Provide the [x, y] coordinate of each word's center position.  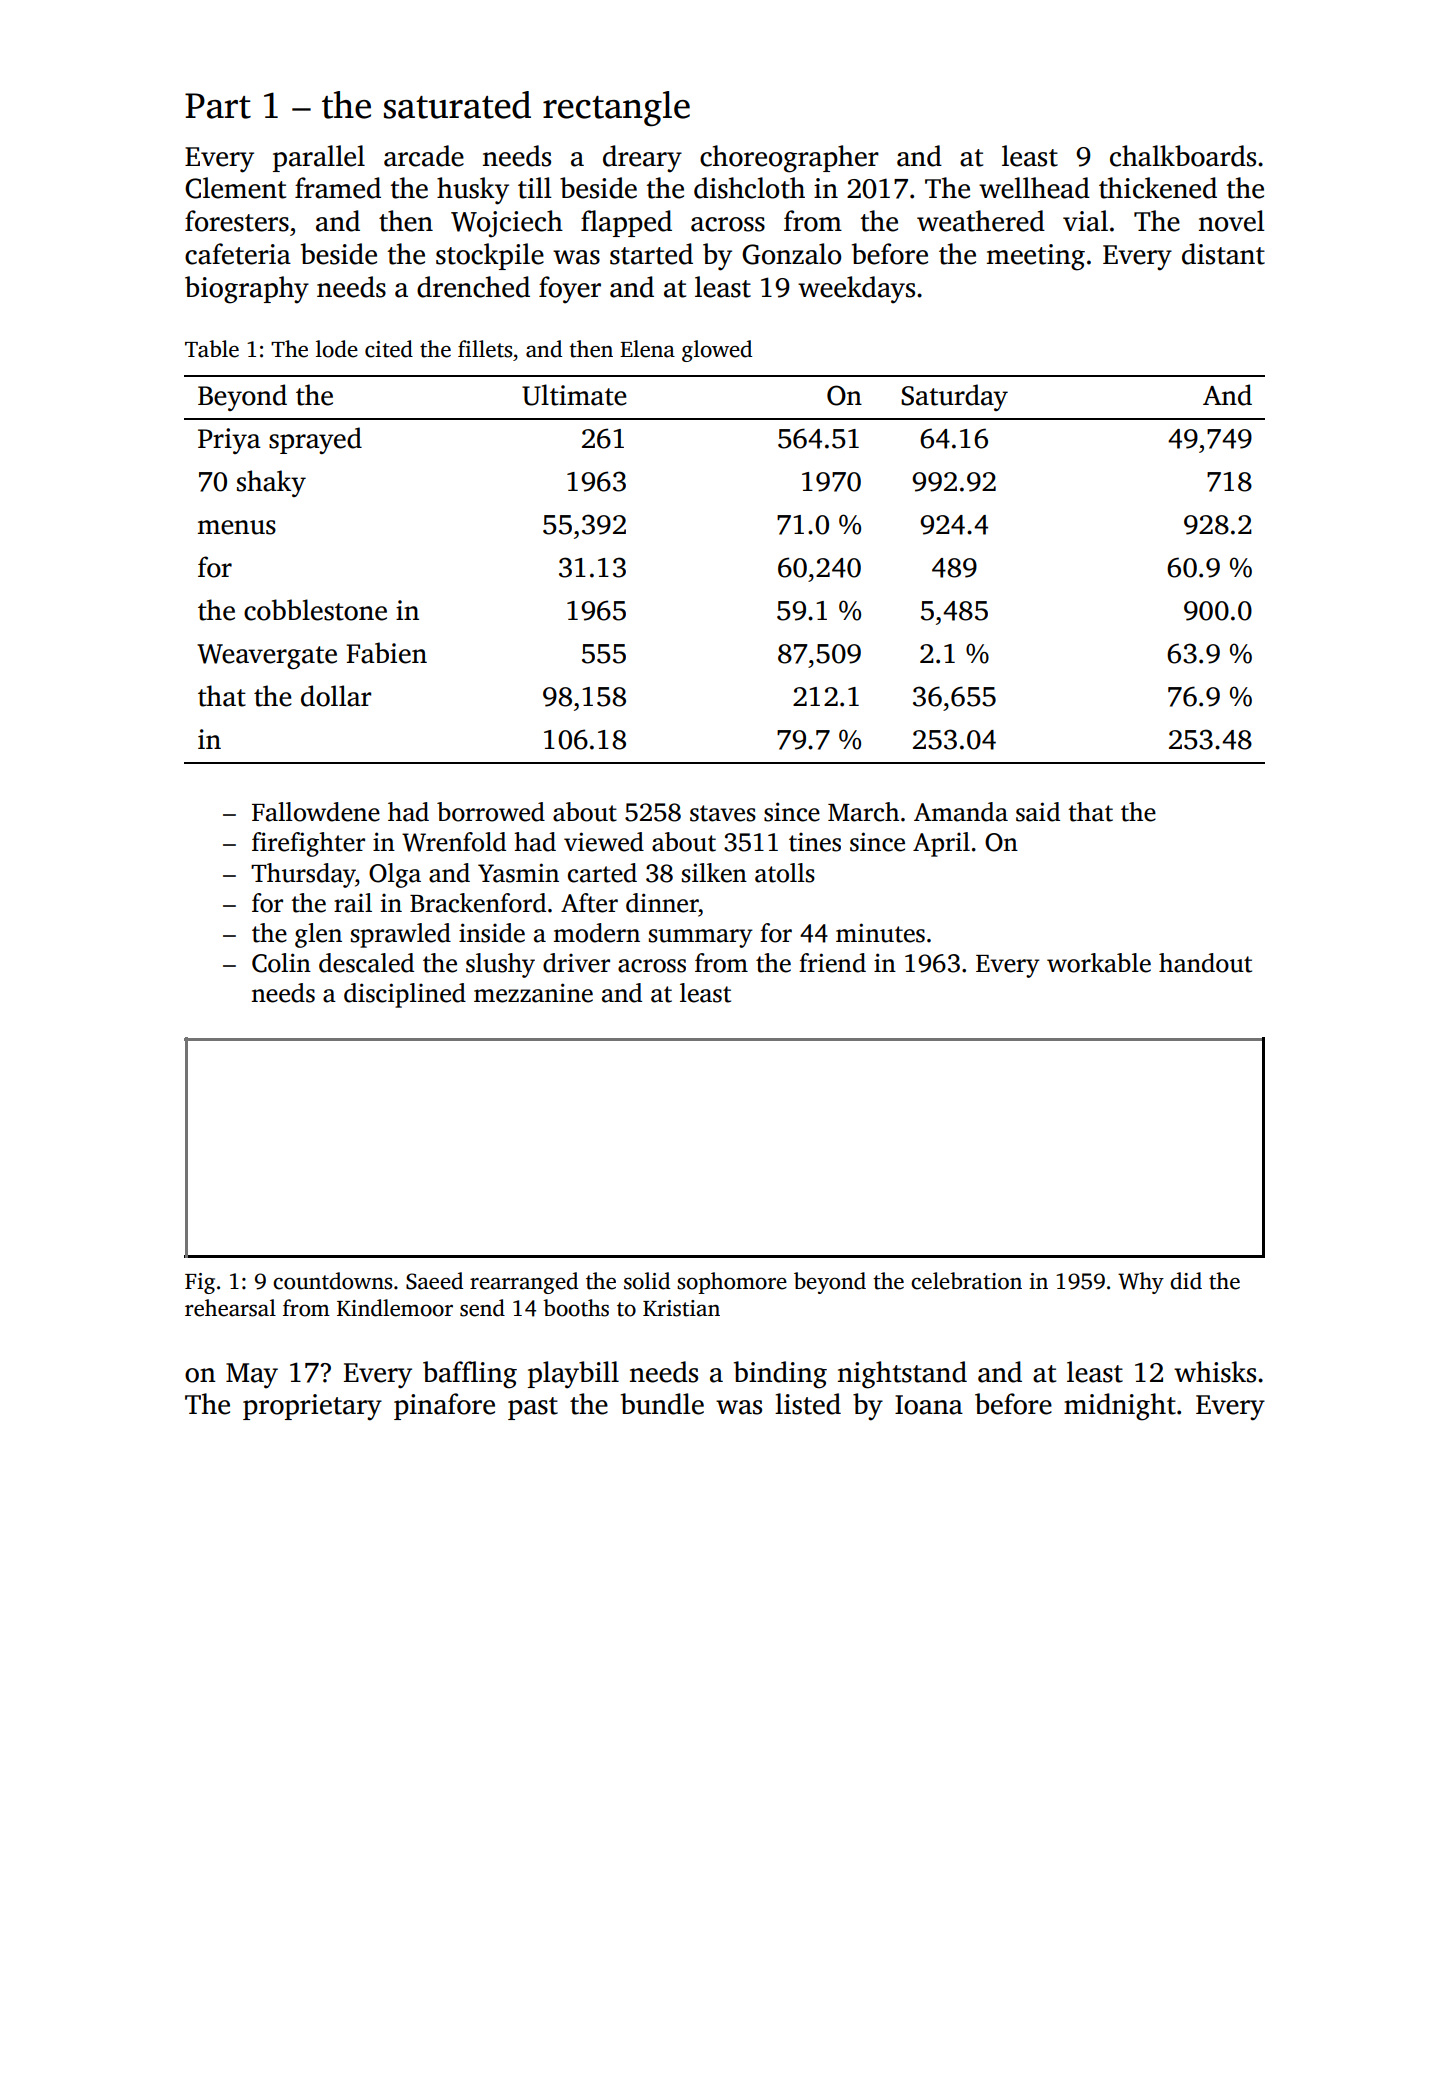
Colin [281, 963]
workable [1099, 963]
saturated [457, 105]
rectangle [616, 109]
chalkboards [1183, 156]
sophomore [732, 1283]
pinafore [444, 1406]
